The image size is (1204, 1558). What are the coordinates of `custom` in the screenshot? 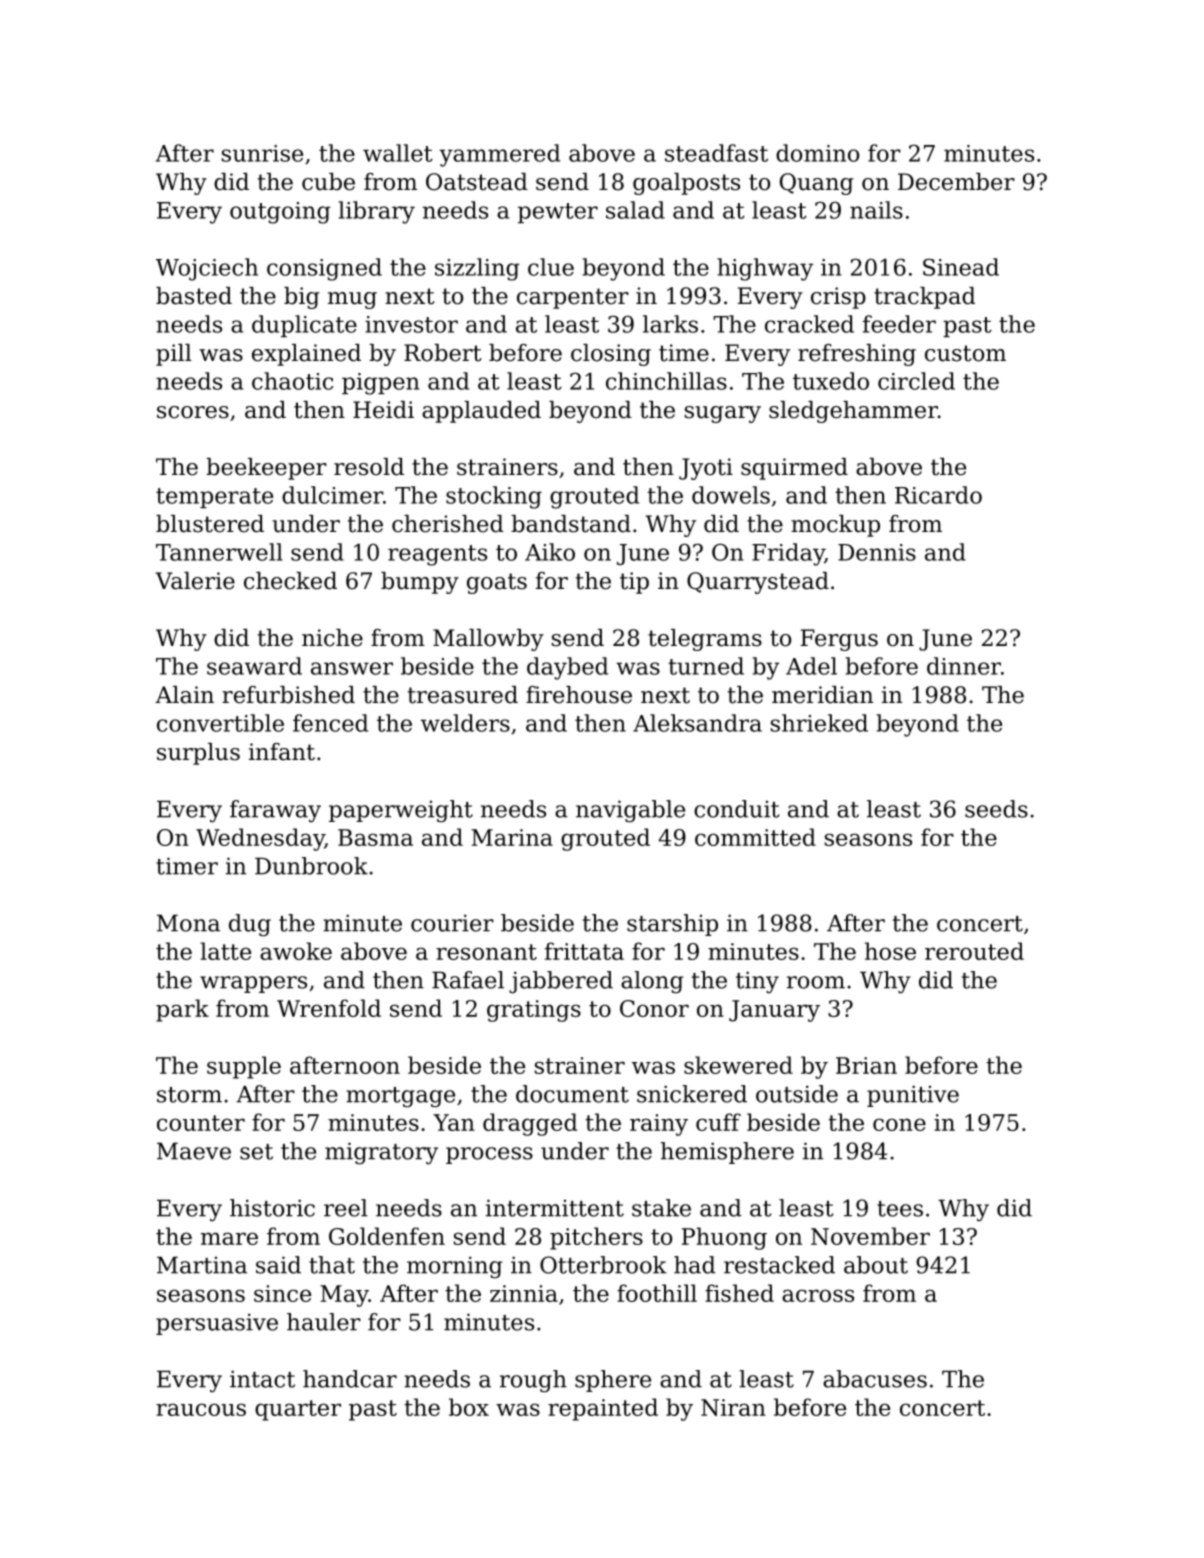 It's located at (965, 353).
